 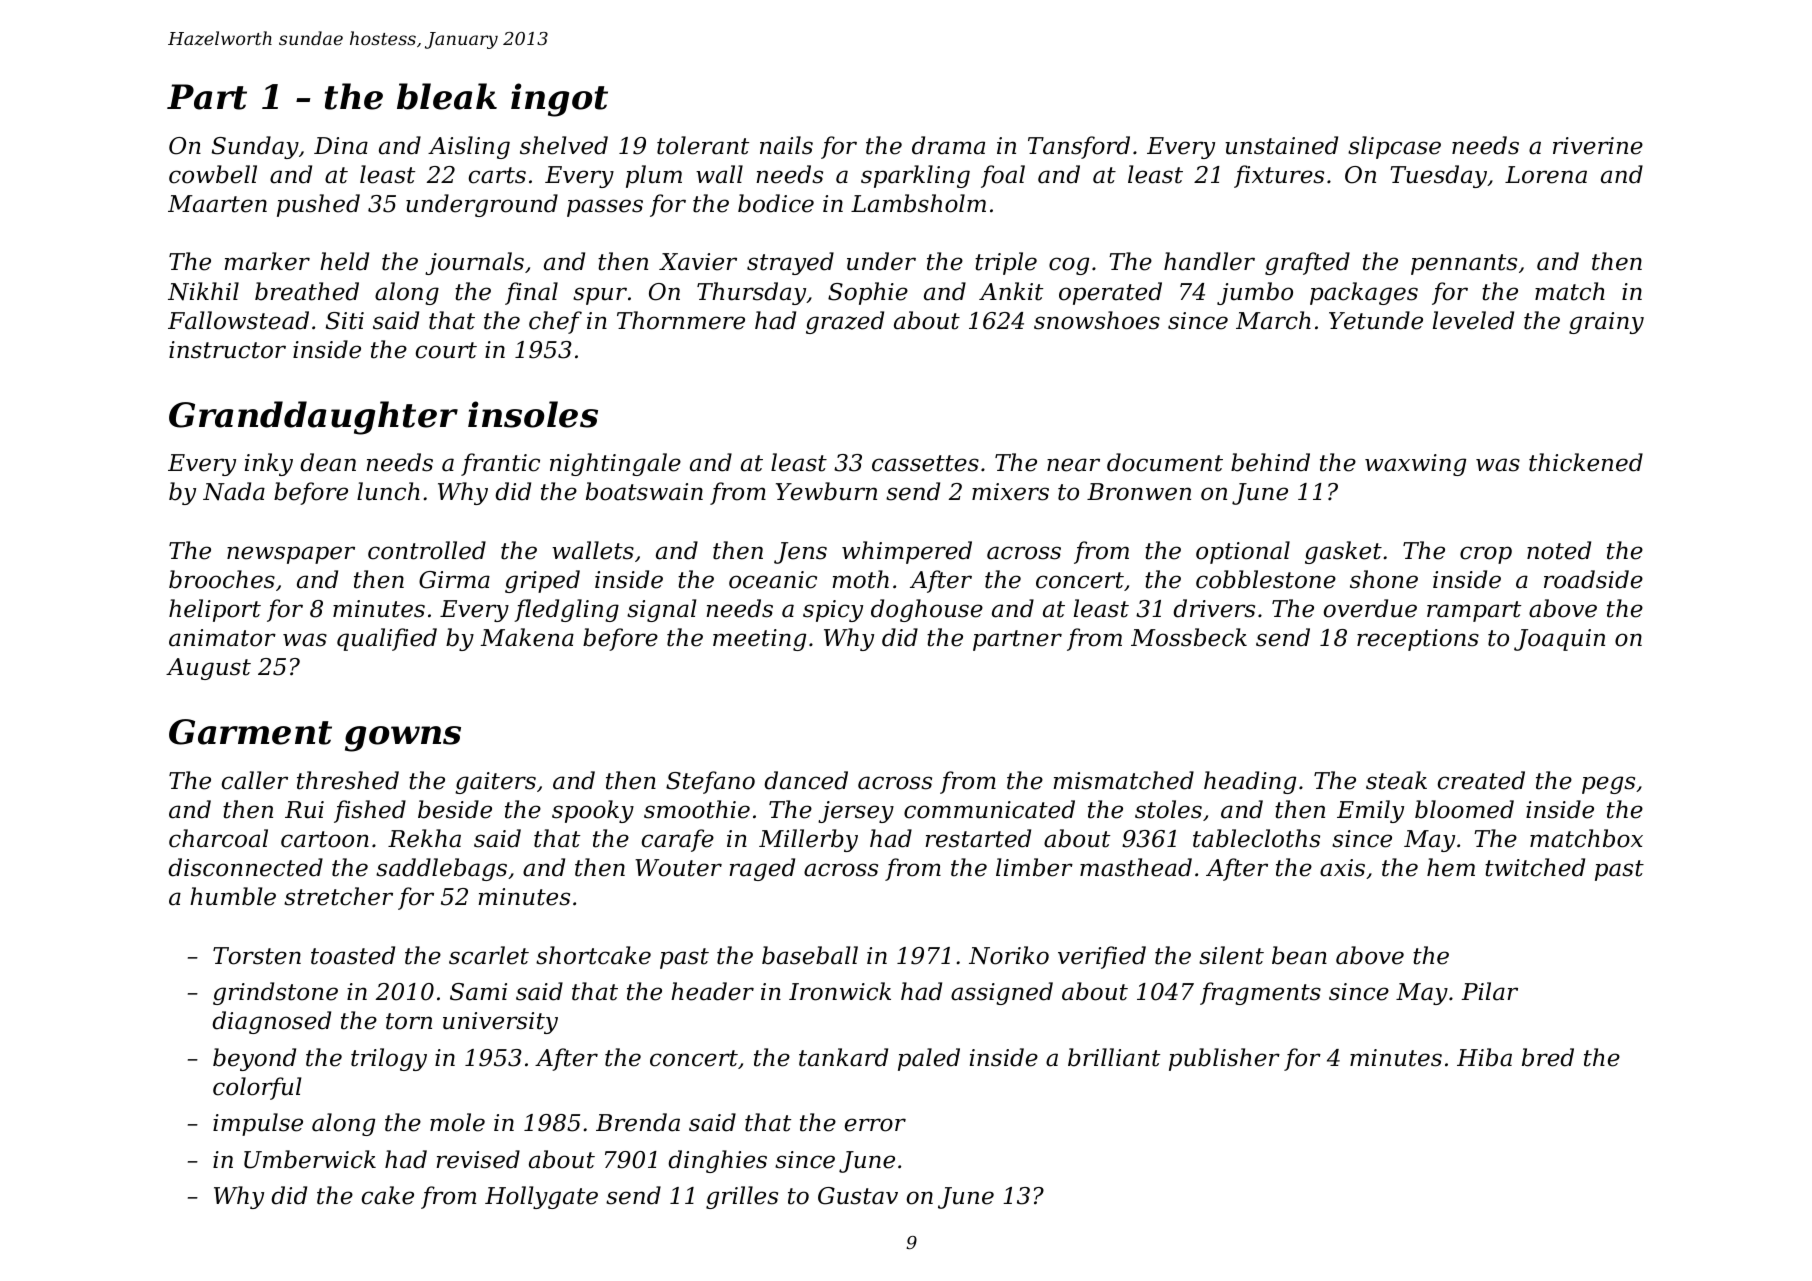 I want to click on snowshoes, so click(x=1097, y=320).
